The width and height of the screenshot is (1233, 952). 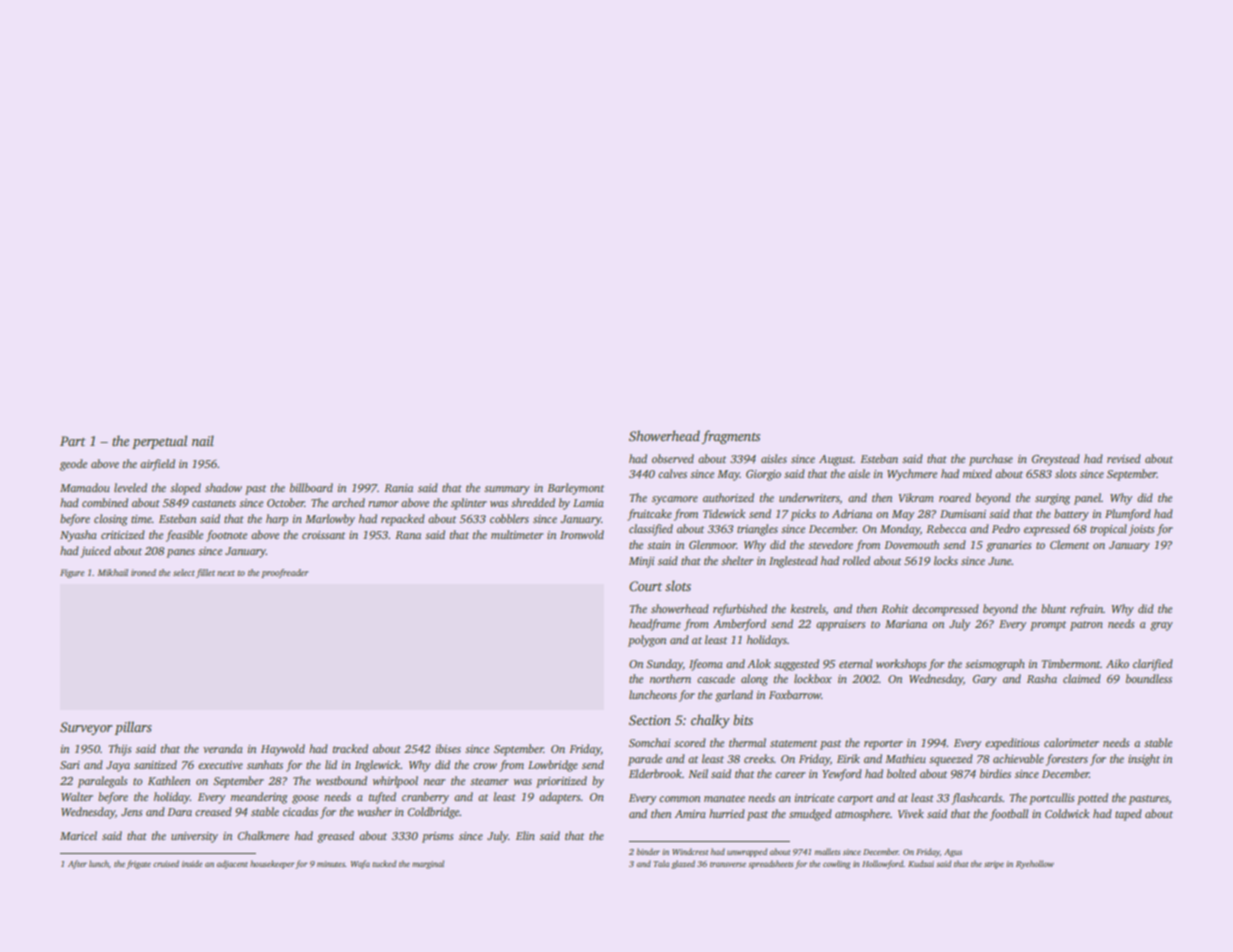 What do you see at coordinates (731, 437) in the screenshot?
I see `fragments` at bounding box center [731, 437].
